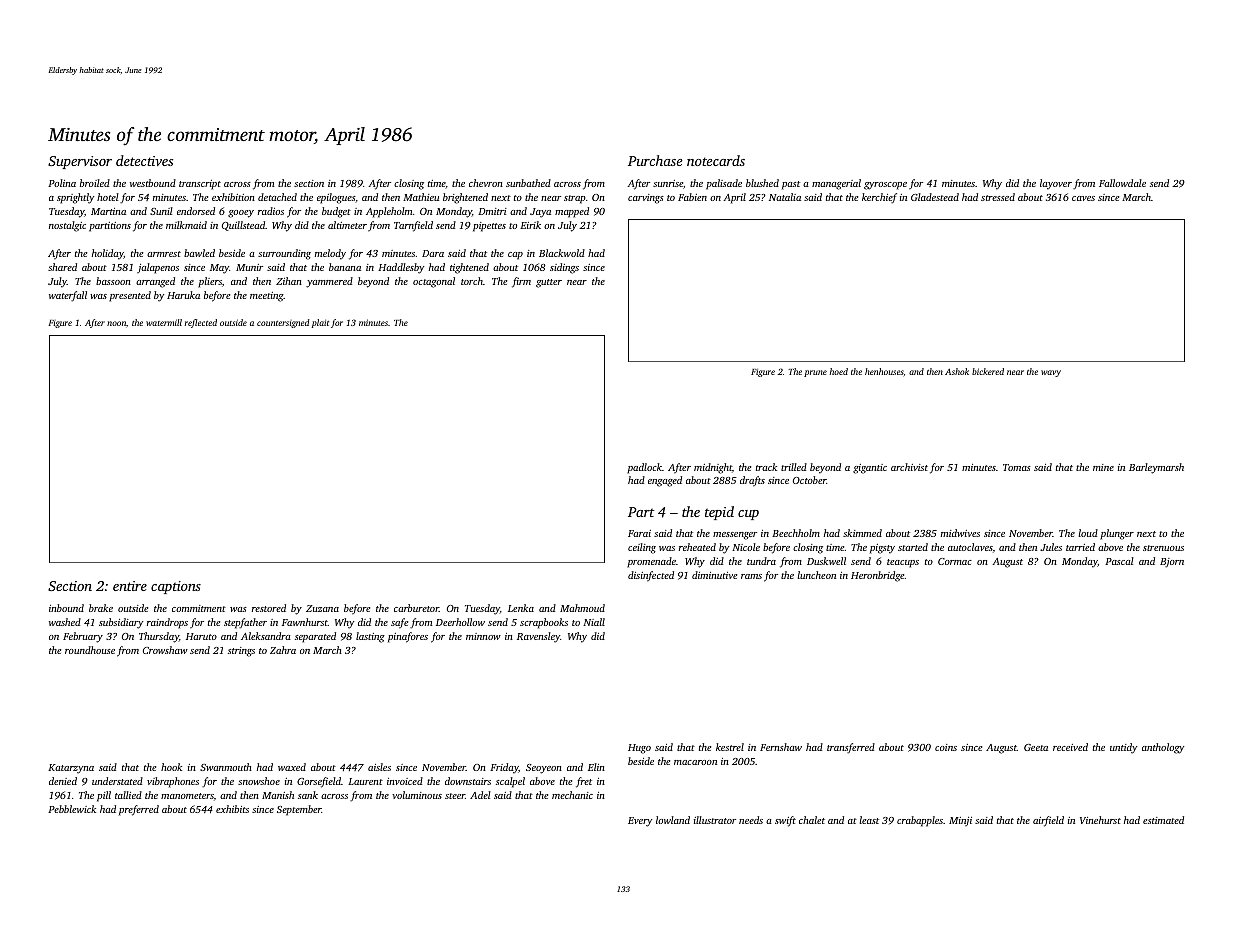  Describe the element at coordinates (716, 160) in the screenshot. I see `notecards` at that location.
